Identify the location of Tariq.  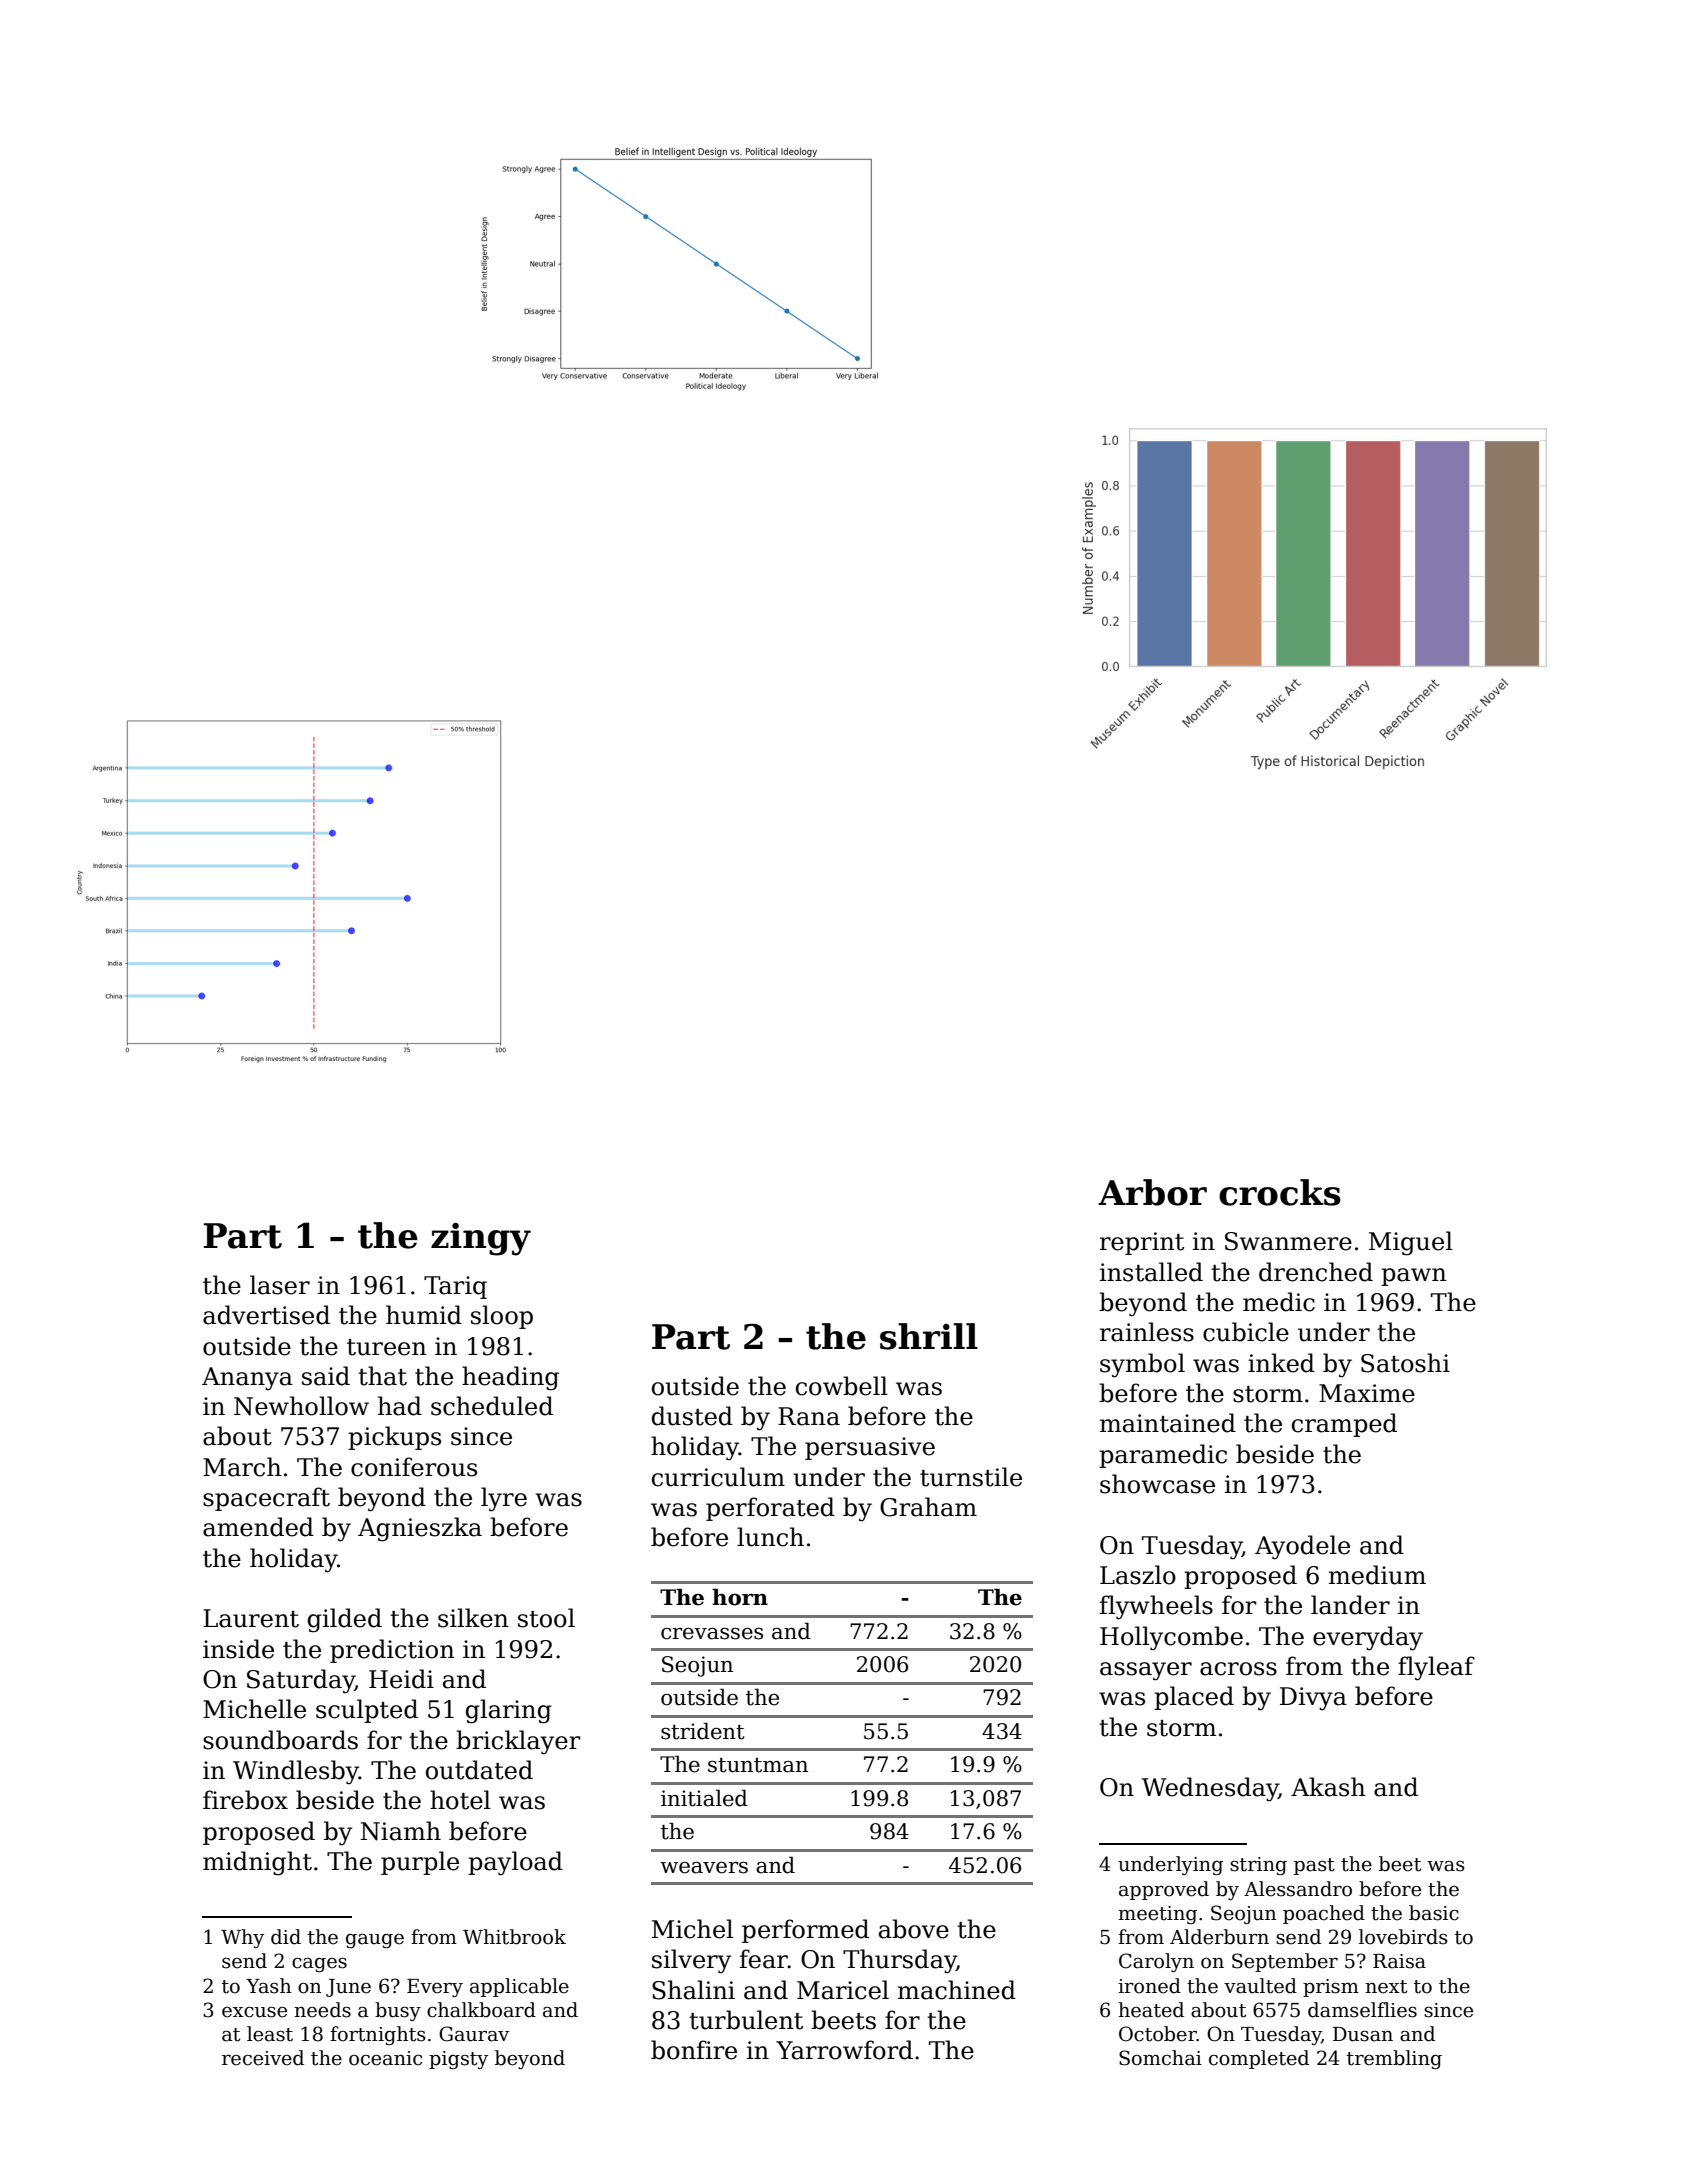
(455, 1287).
